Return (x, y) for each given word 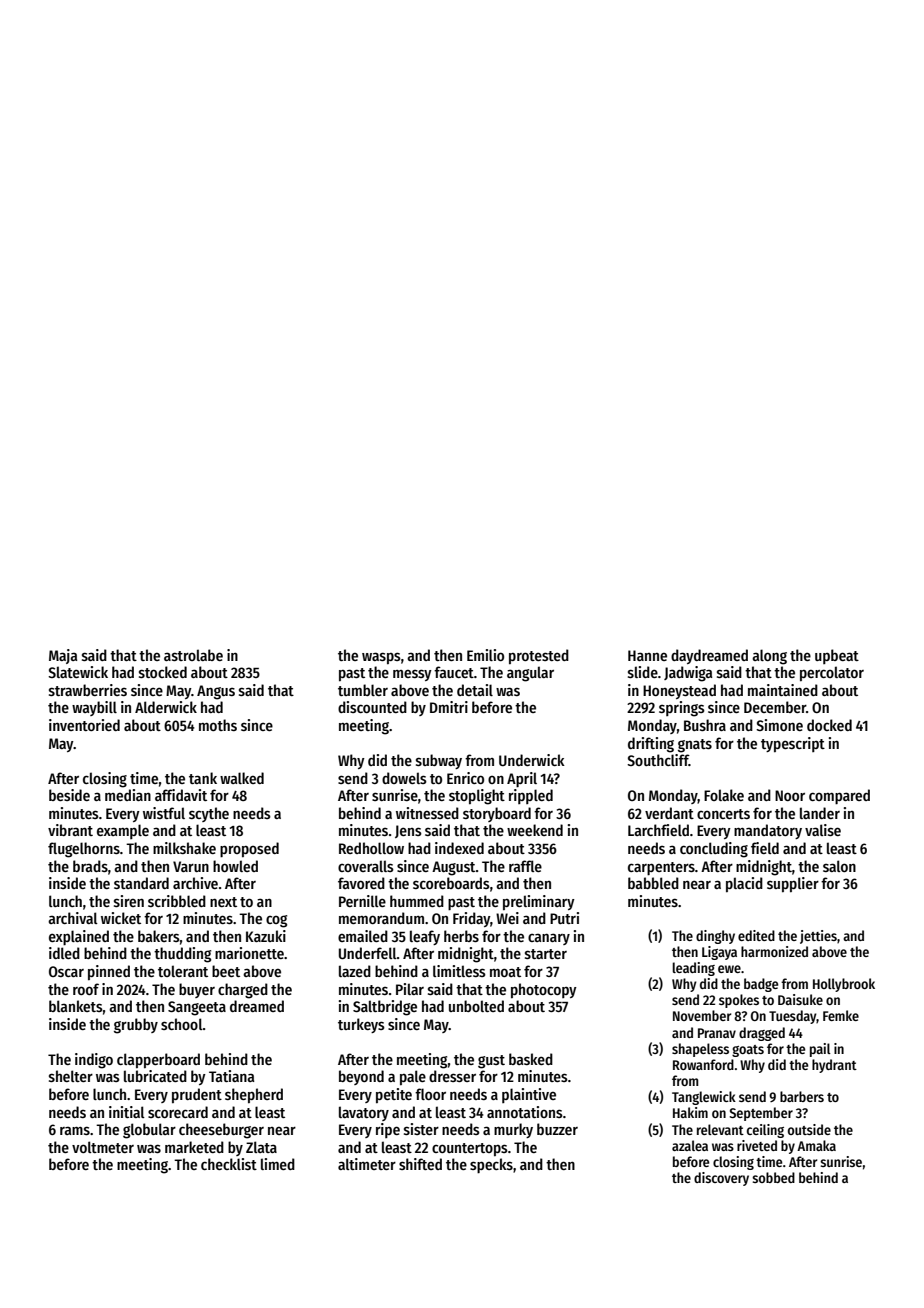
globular (149, 1131)
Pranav (717, 1033)
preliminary (539, 902)
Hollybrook (844, 985)
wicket (121, 918)
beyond (361, 1077)
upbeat (837, 656)
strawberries (88, 690)
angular (530, 674)
